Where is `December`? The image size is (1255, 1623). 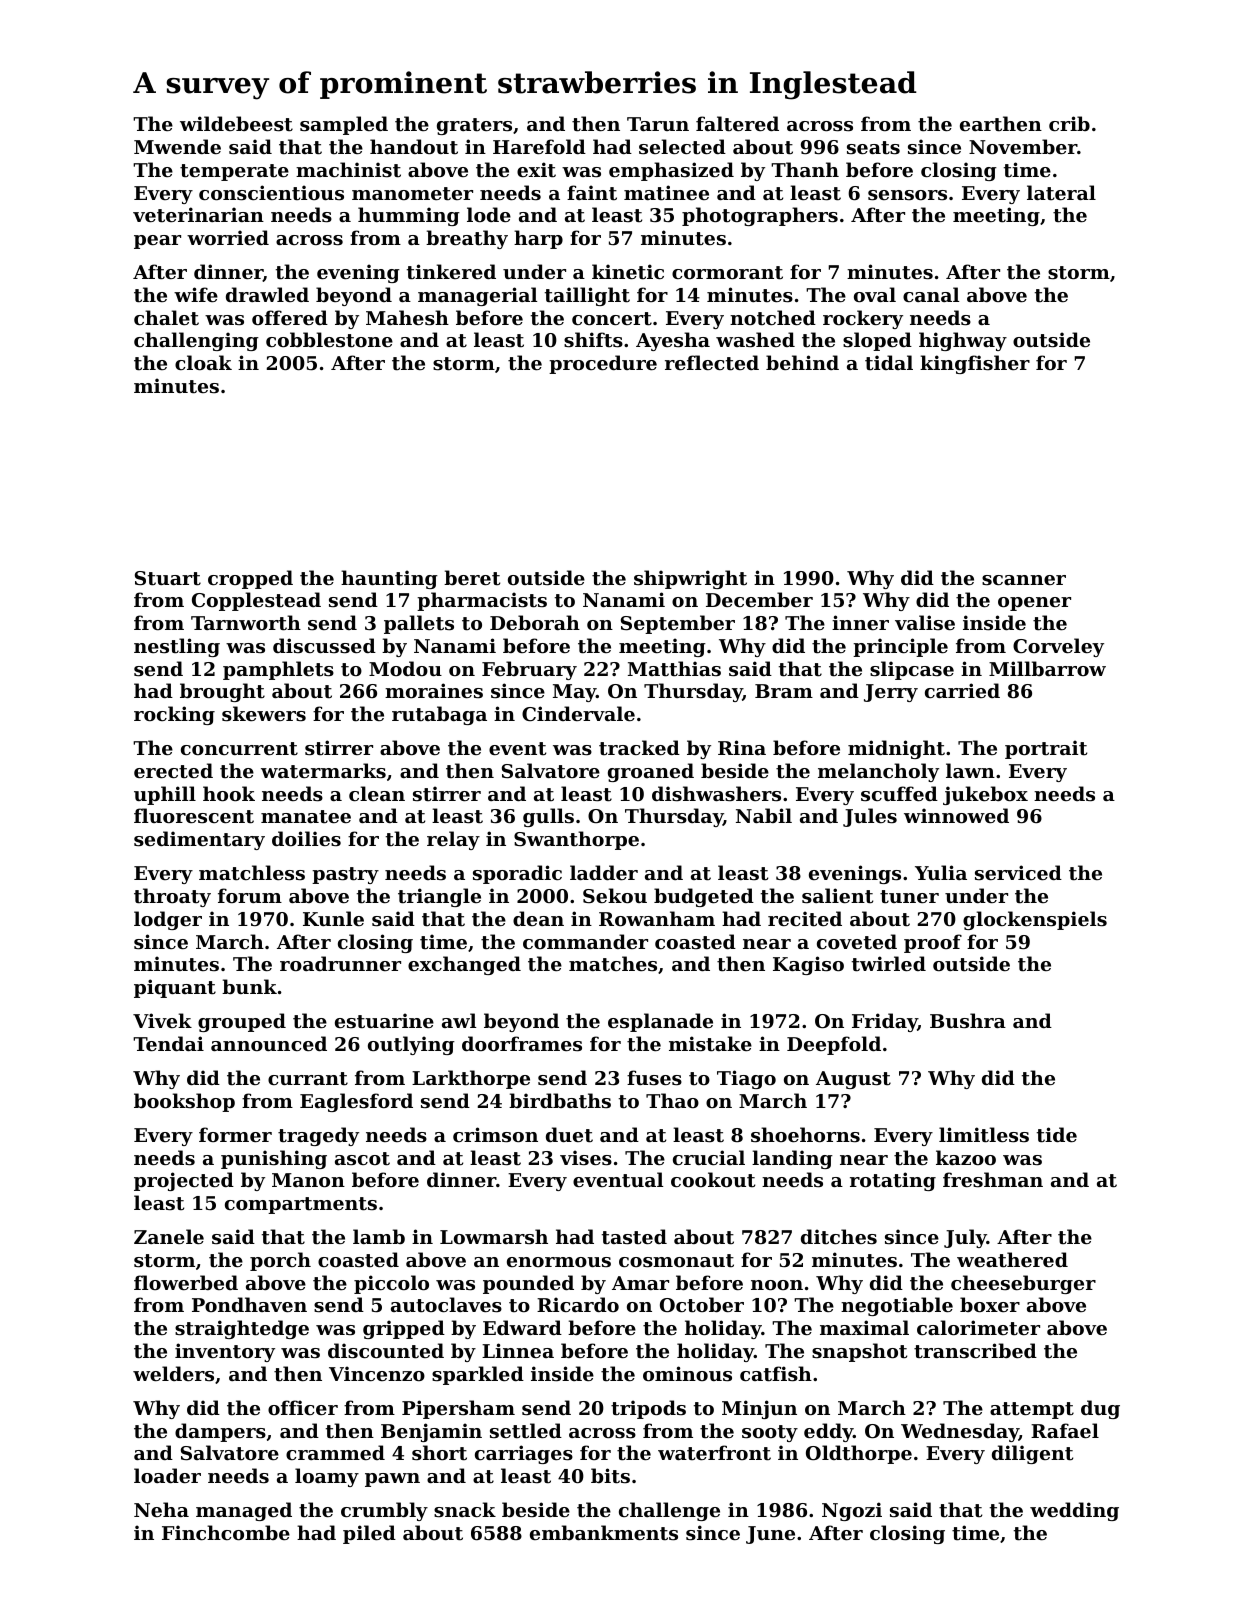 December is located at coordinates (759, 599).
